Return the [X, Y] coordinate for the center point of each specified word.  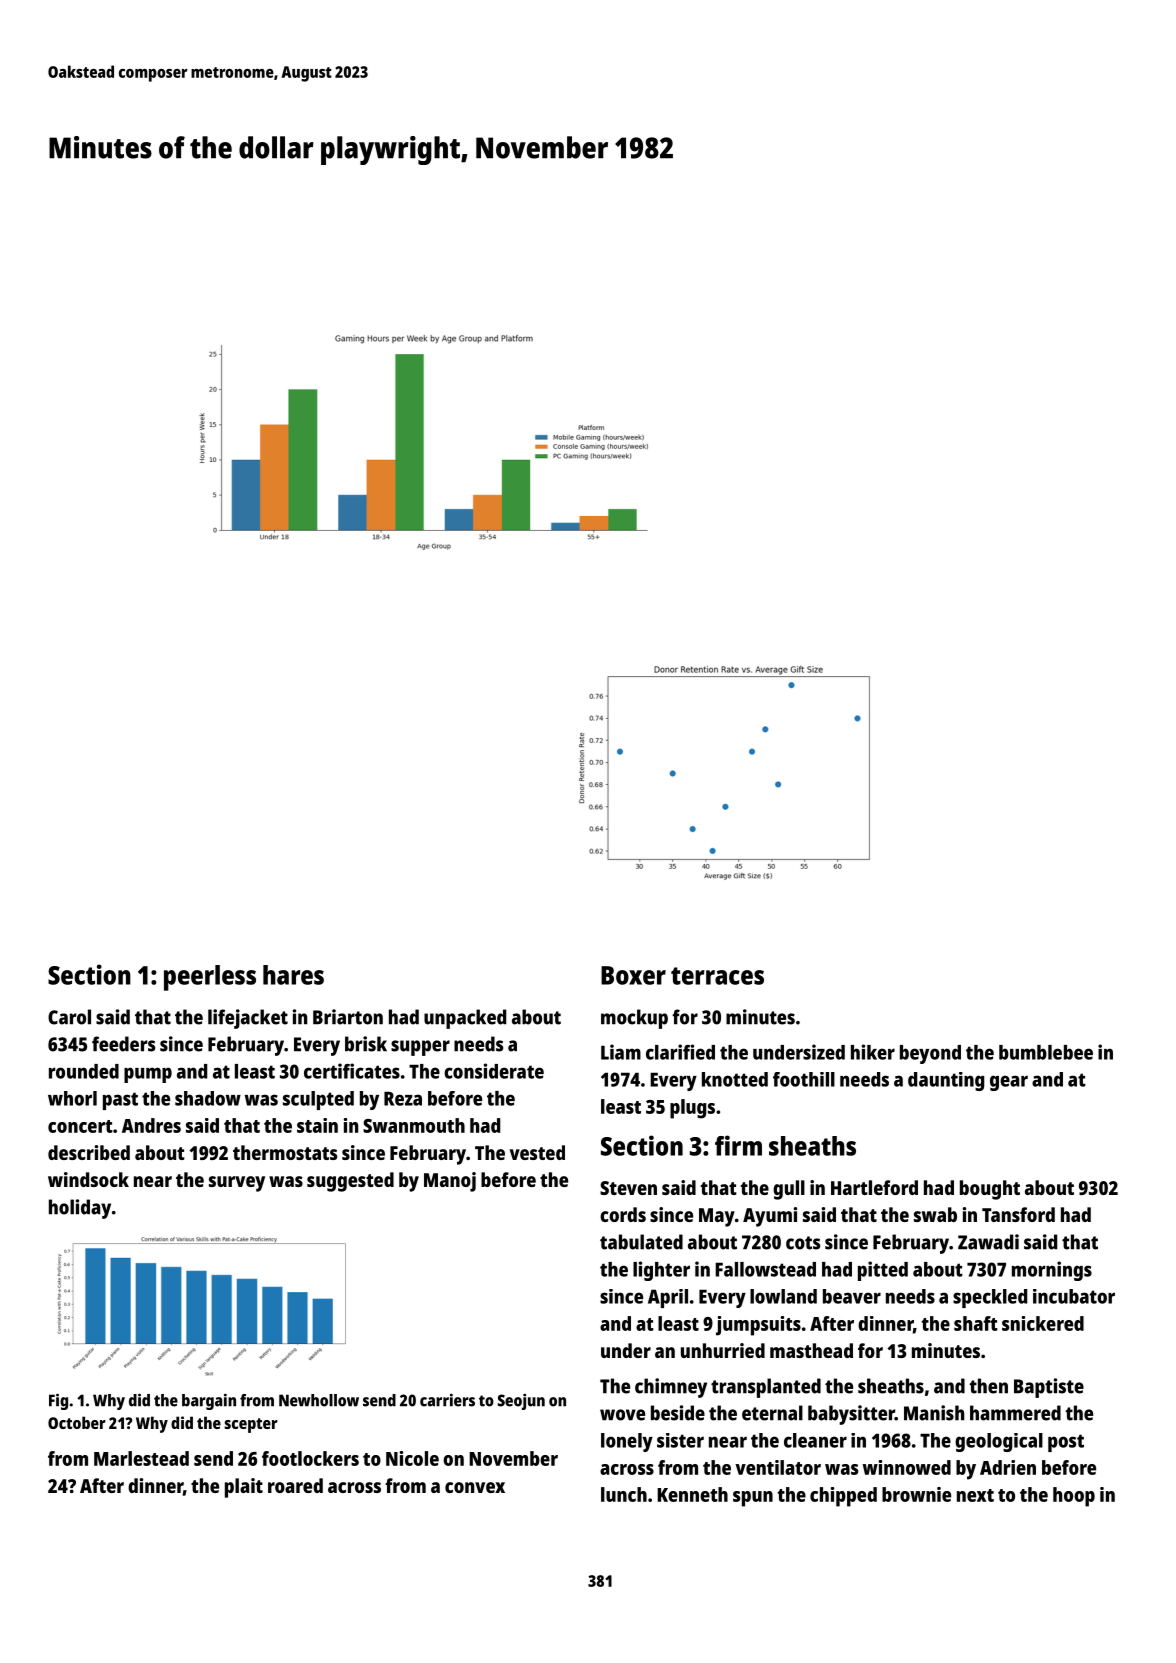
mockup [634, 1019]
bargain [209, 1401]
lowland [783, 1296]
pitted [883, 1271]
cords [623, 1214]
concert [80, 1126]
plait [244, 1488]
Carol [69, 1017]
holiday [80, 1209]
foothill [804, 1079]
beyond [930, 1054]
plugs [692, 1109]
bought [990, 1190]
